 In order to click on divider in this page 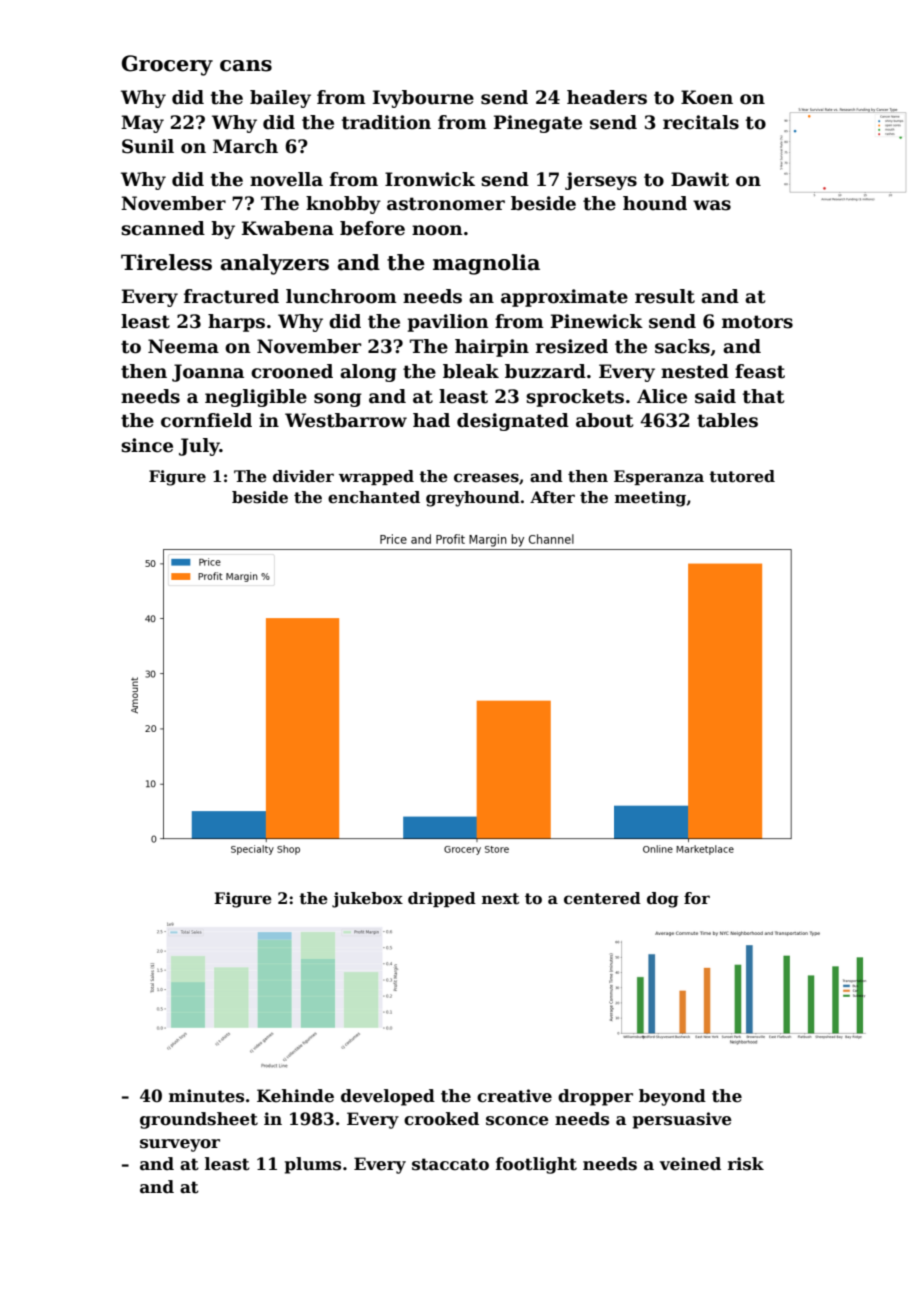, I will do `click(303, 476)`.
